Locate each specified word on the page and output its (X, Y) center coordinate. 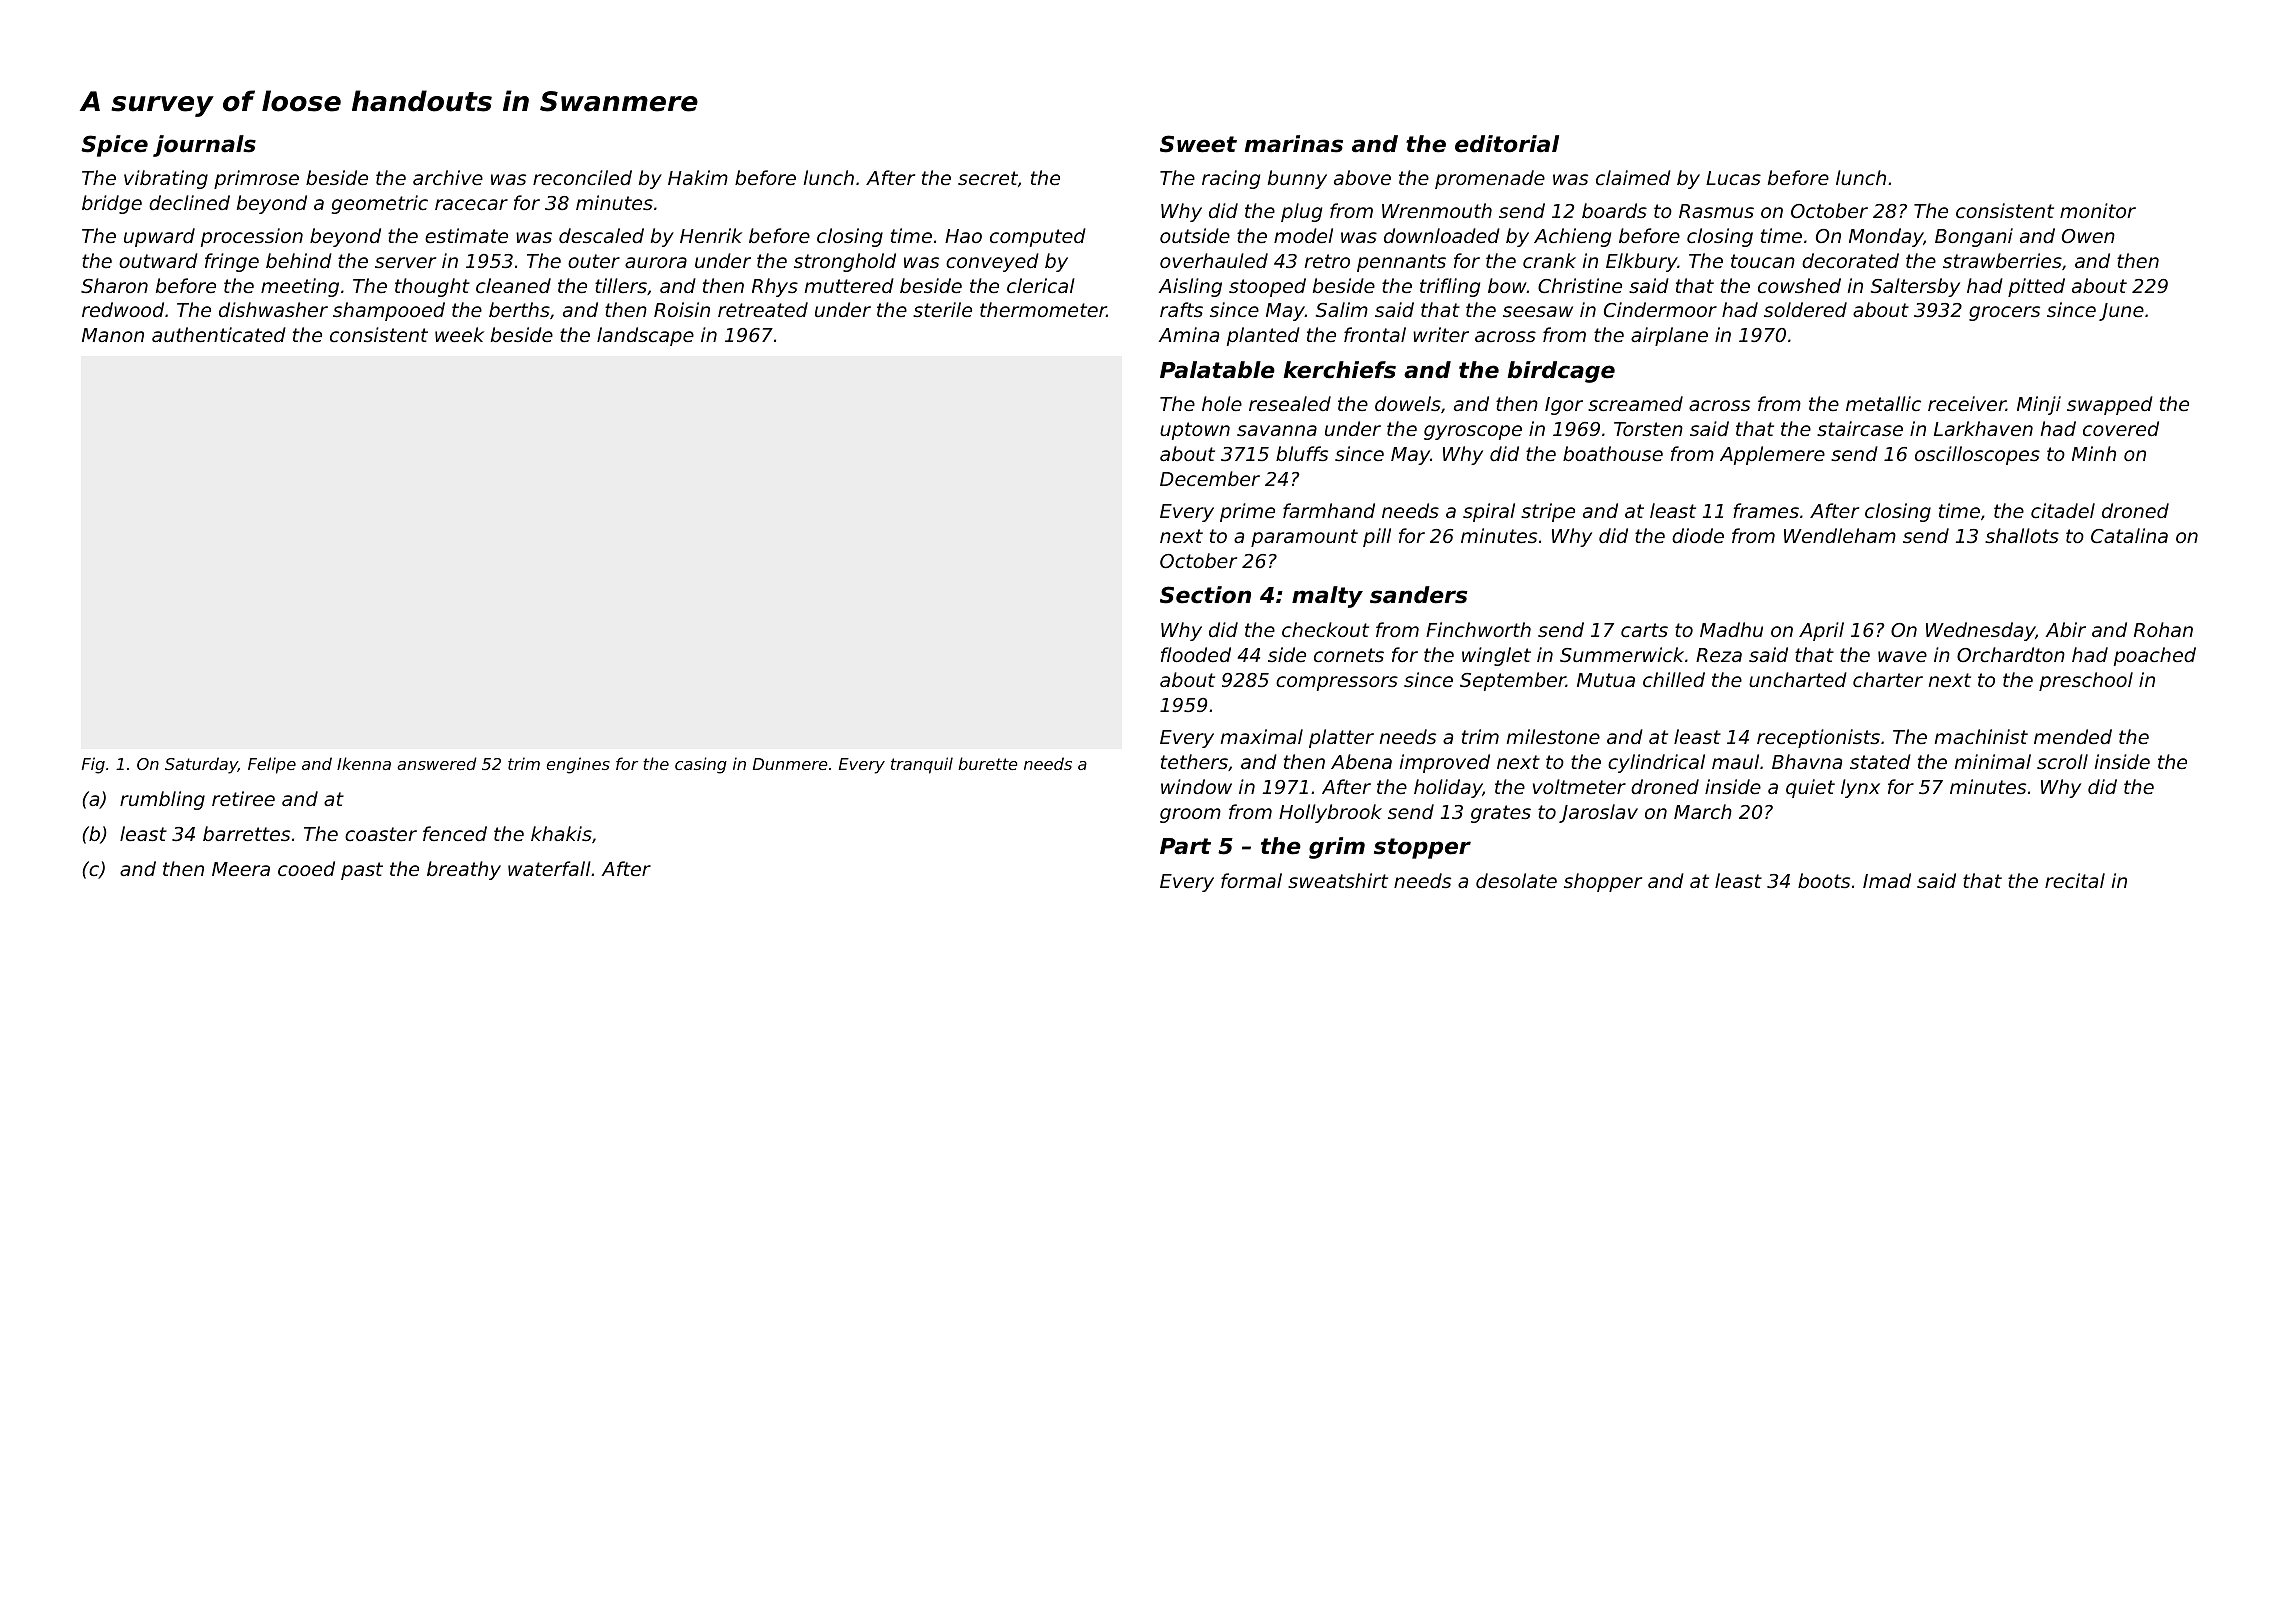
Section (1205, 595)
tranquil (922, 765)
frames (1766, 510)
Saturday (201, 765)
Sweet (1198, 144)
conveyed (992, 262)
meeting (300, 287)
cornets (1349, 655)
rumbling (162, 800)
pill (1377, 537)
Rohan (2163, 629)
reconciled (582, 177)
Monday (1886, 237)
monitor (2098, 210)
